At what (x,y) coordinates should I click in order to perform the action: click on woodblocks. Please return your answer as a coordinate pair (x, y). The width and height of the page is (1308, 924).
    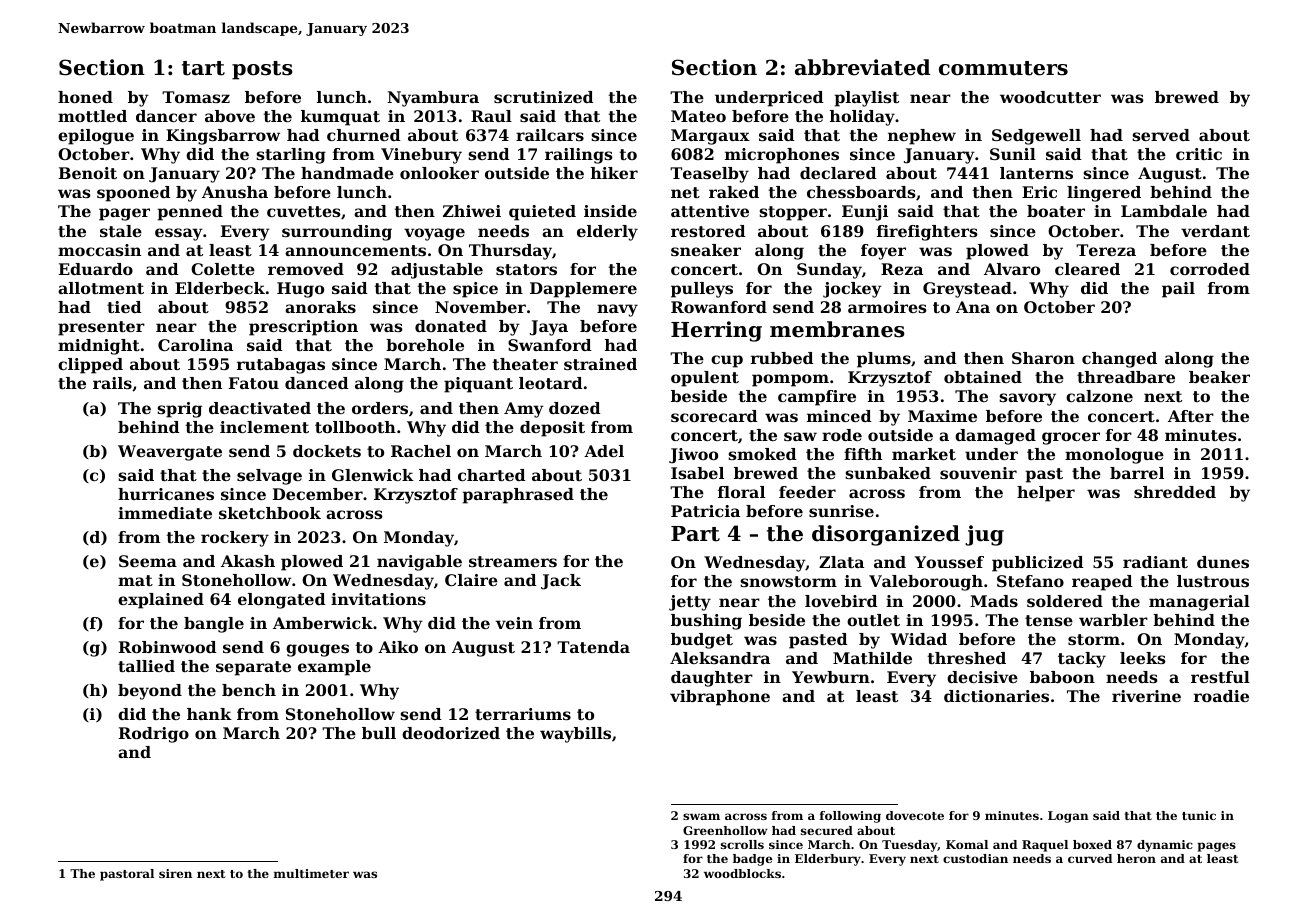
    Looking at the image, I should click on (742, 873).
